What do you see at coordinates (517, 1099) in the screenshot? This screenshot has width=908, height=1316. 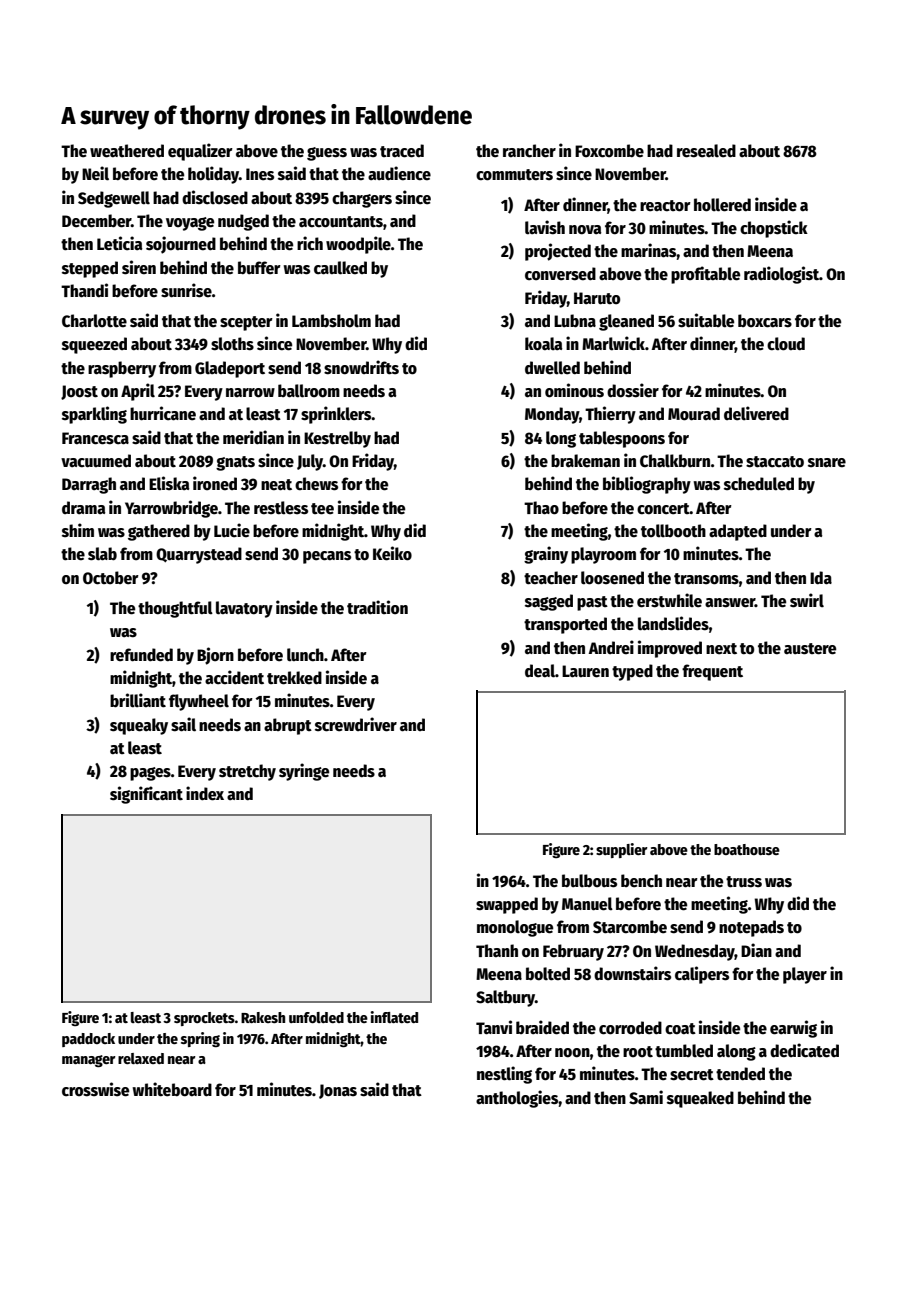 I see `anthologies` at bounding box center [517, 1099].
